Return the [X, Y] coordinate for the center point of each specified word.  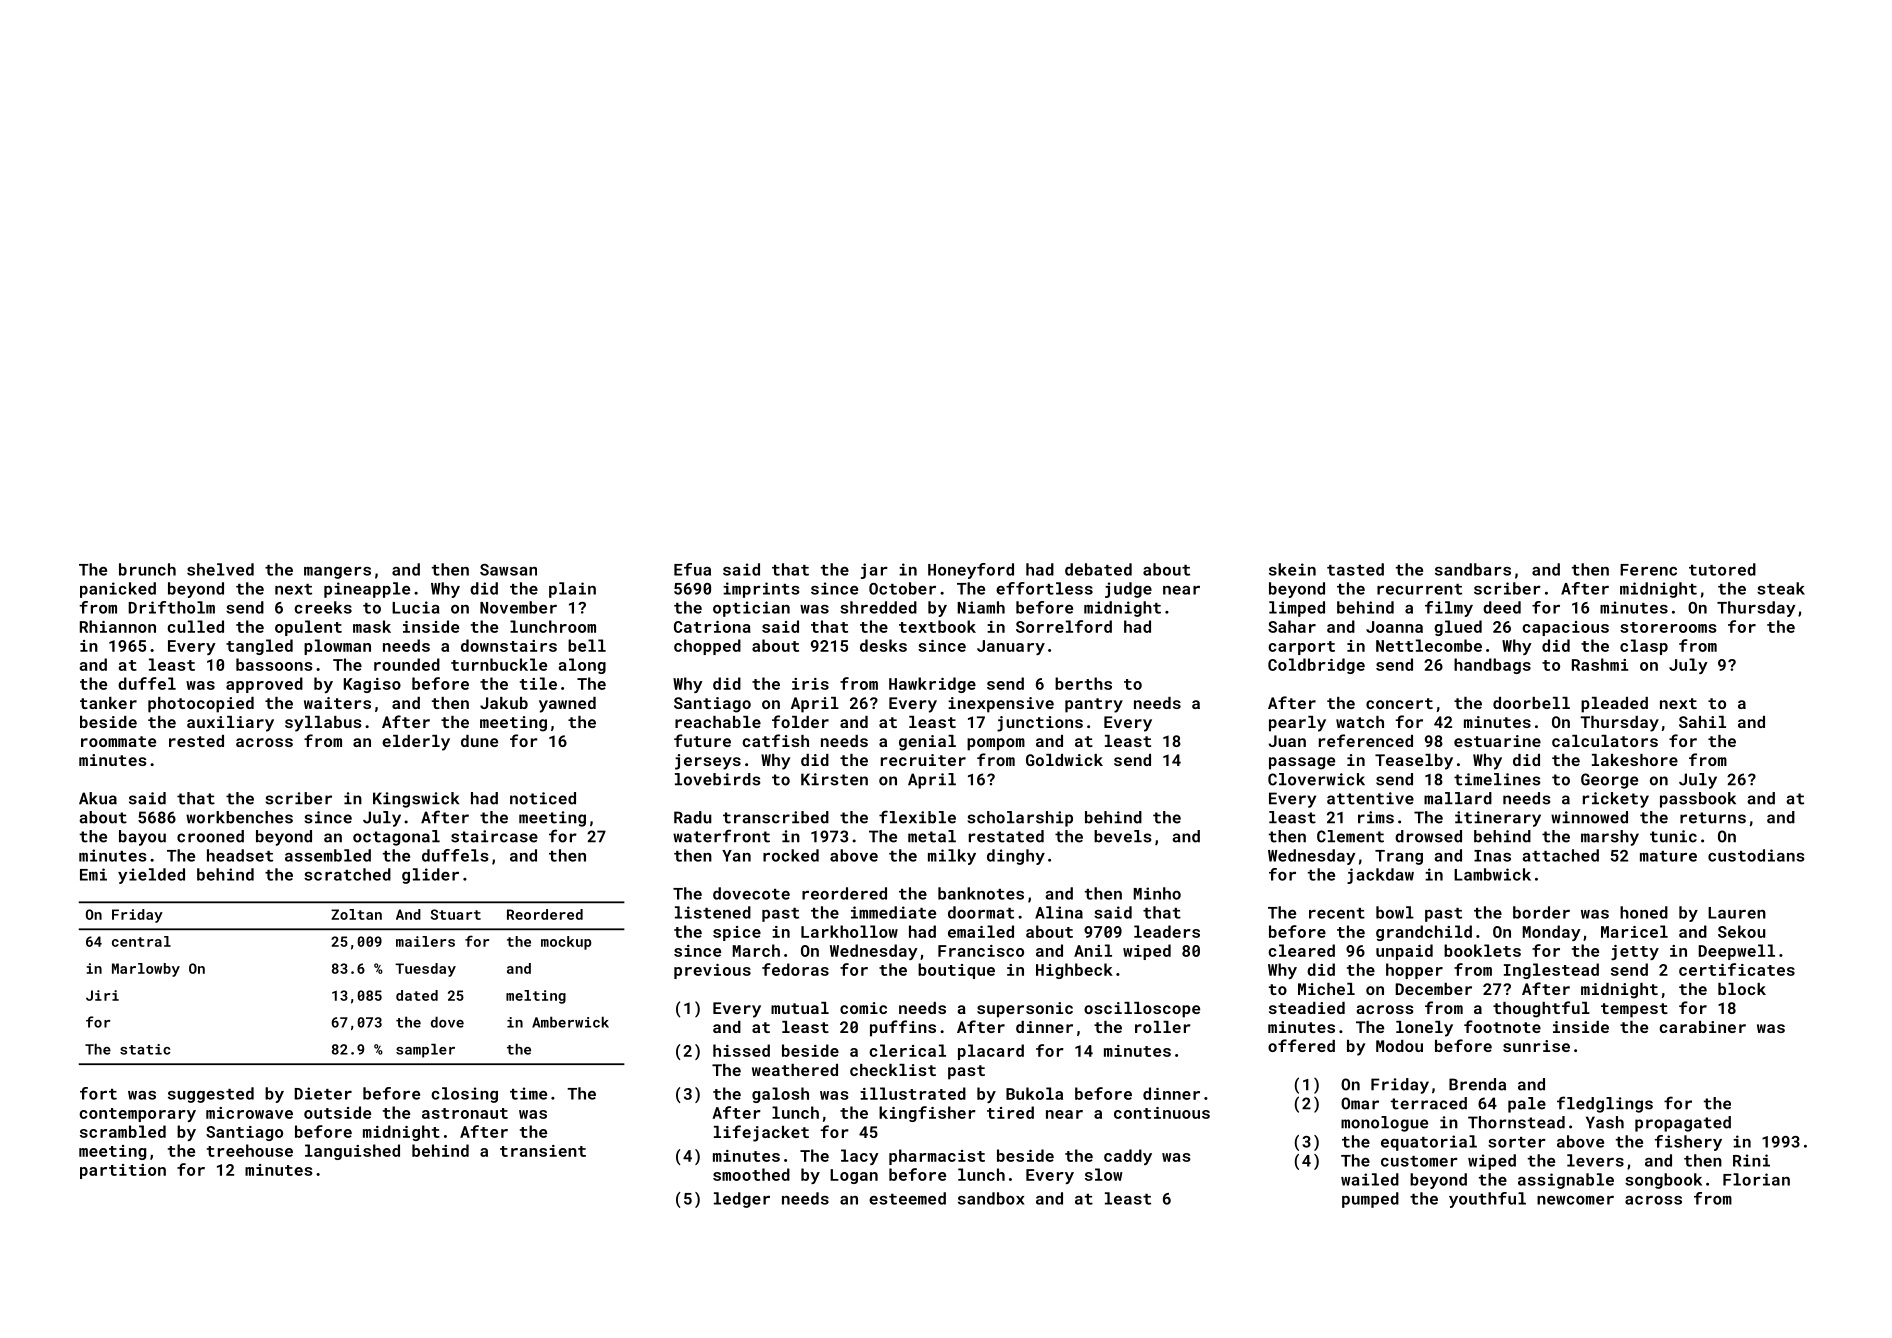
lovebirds [718, 779]
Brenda [1477, 1084]
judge [1128, 590]
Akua [98, 798]
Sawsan [508, 570]
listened [713, 912]
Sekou [1741, 931]
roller [1163, 1027]
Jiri [102, 995]
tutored [1722, 569]
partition [123, 1171]
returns [1713, 818]
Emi [93, 874]
